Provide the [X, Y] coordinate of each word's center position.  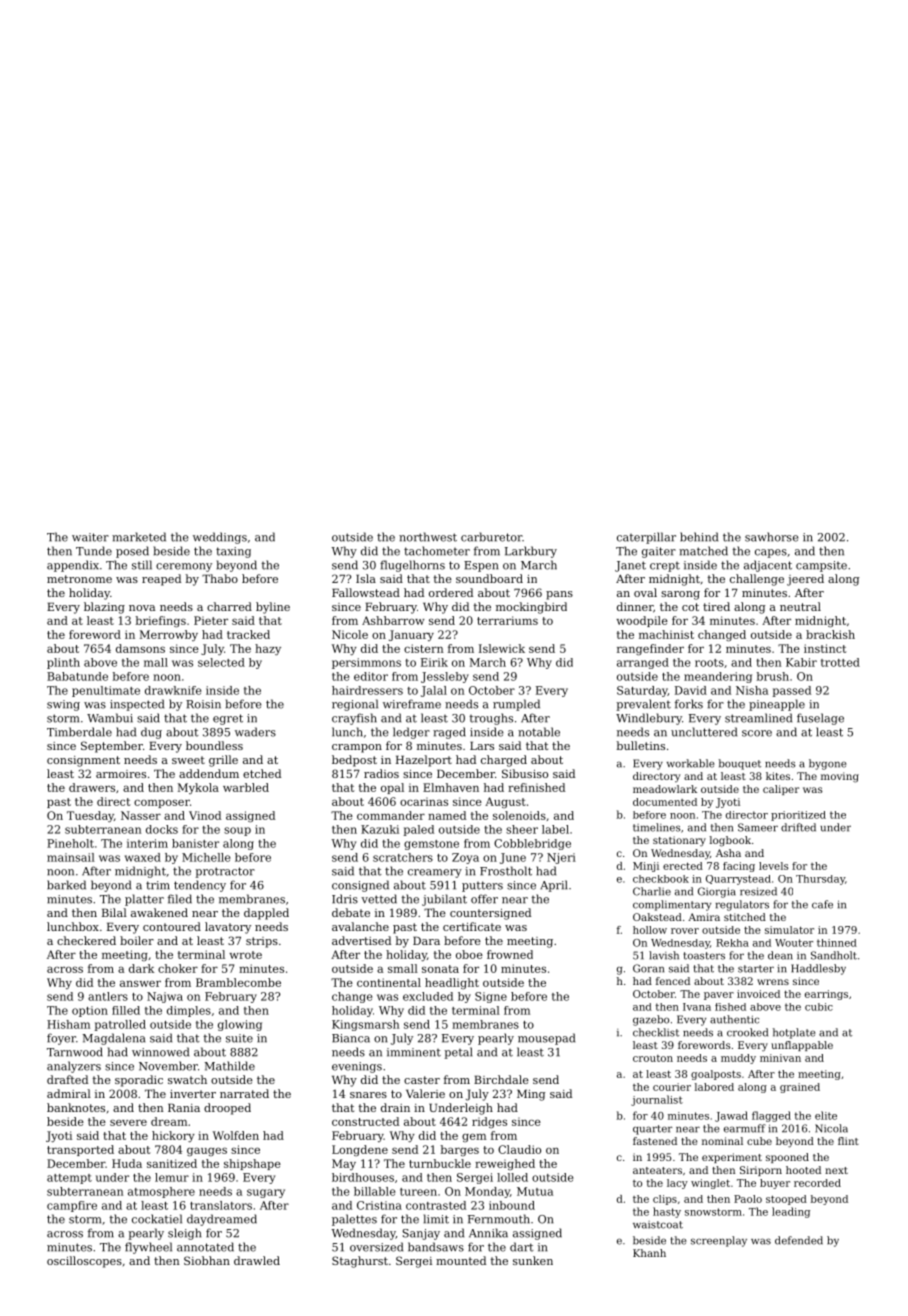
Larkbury [531, 552]
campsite [821, 566]
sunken [533, 1260]
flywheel [148, 1248]
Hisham [68, 1024]
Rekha [732, 943]
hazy [268, 649]
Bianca [351, 1038]
